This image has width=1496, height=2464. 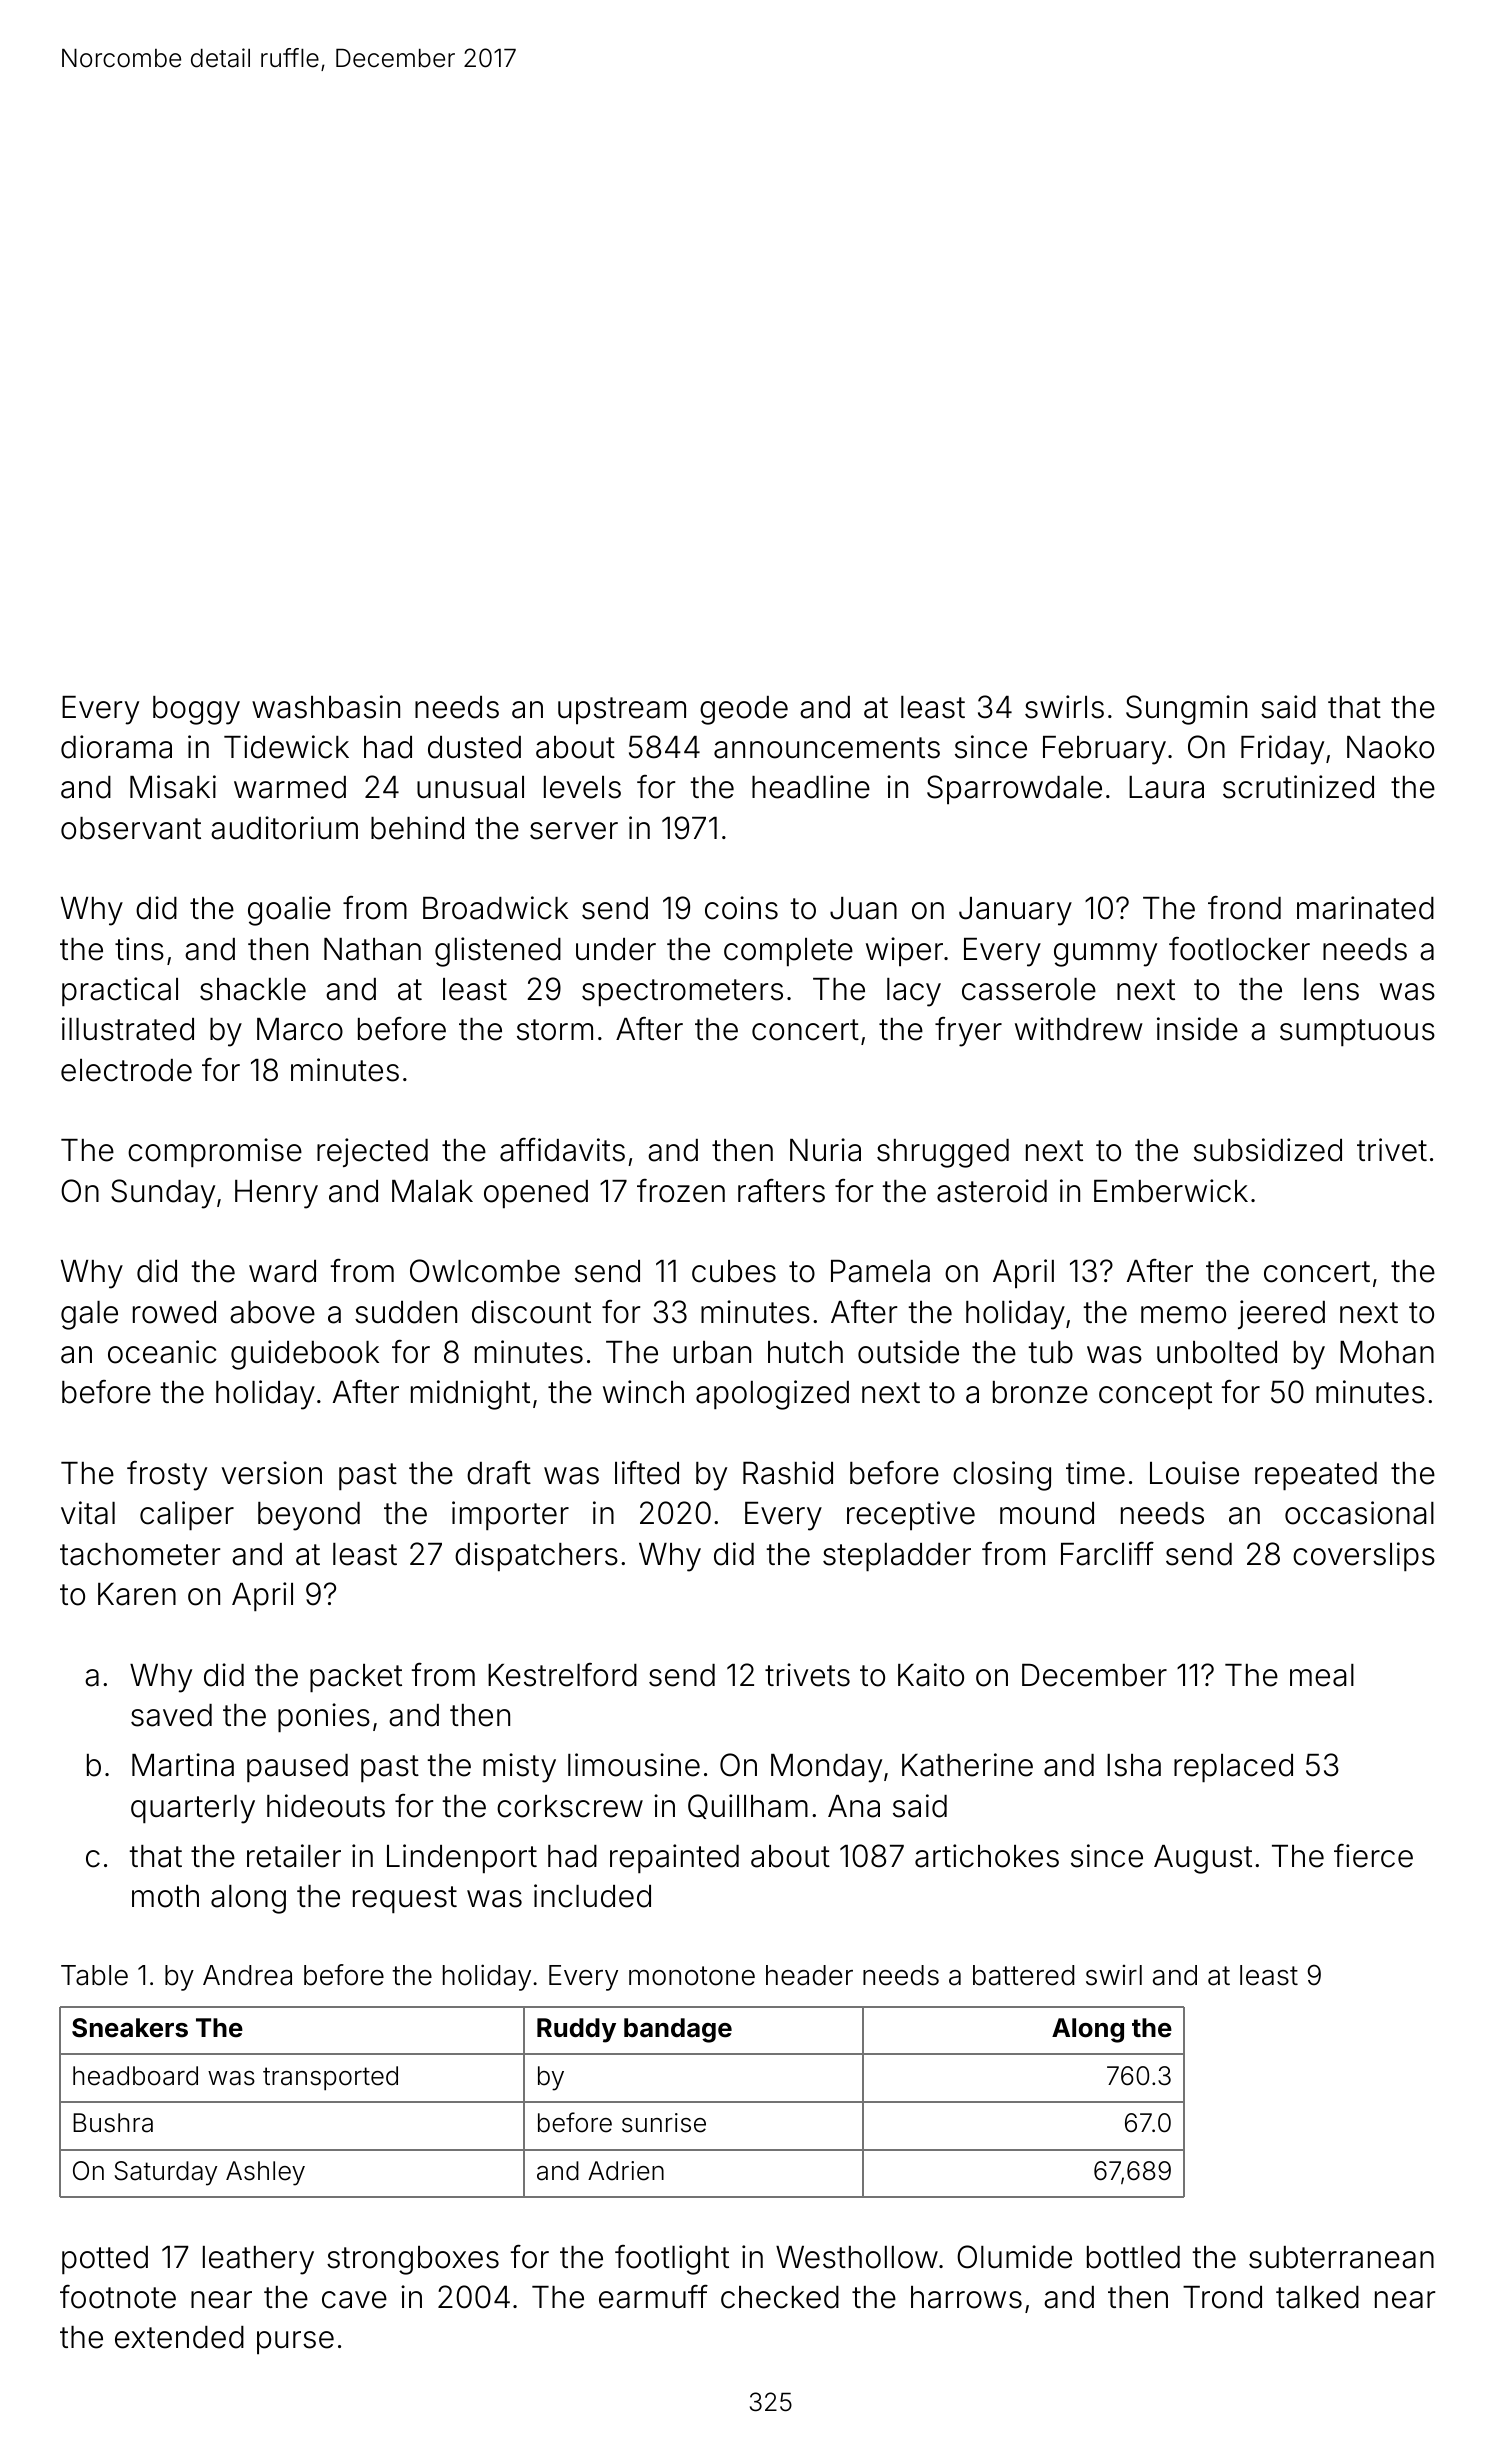 What do you see at coordinates (825, 1150) in the image?
I see `Nuria` at bounding box center [825, 1150].
